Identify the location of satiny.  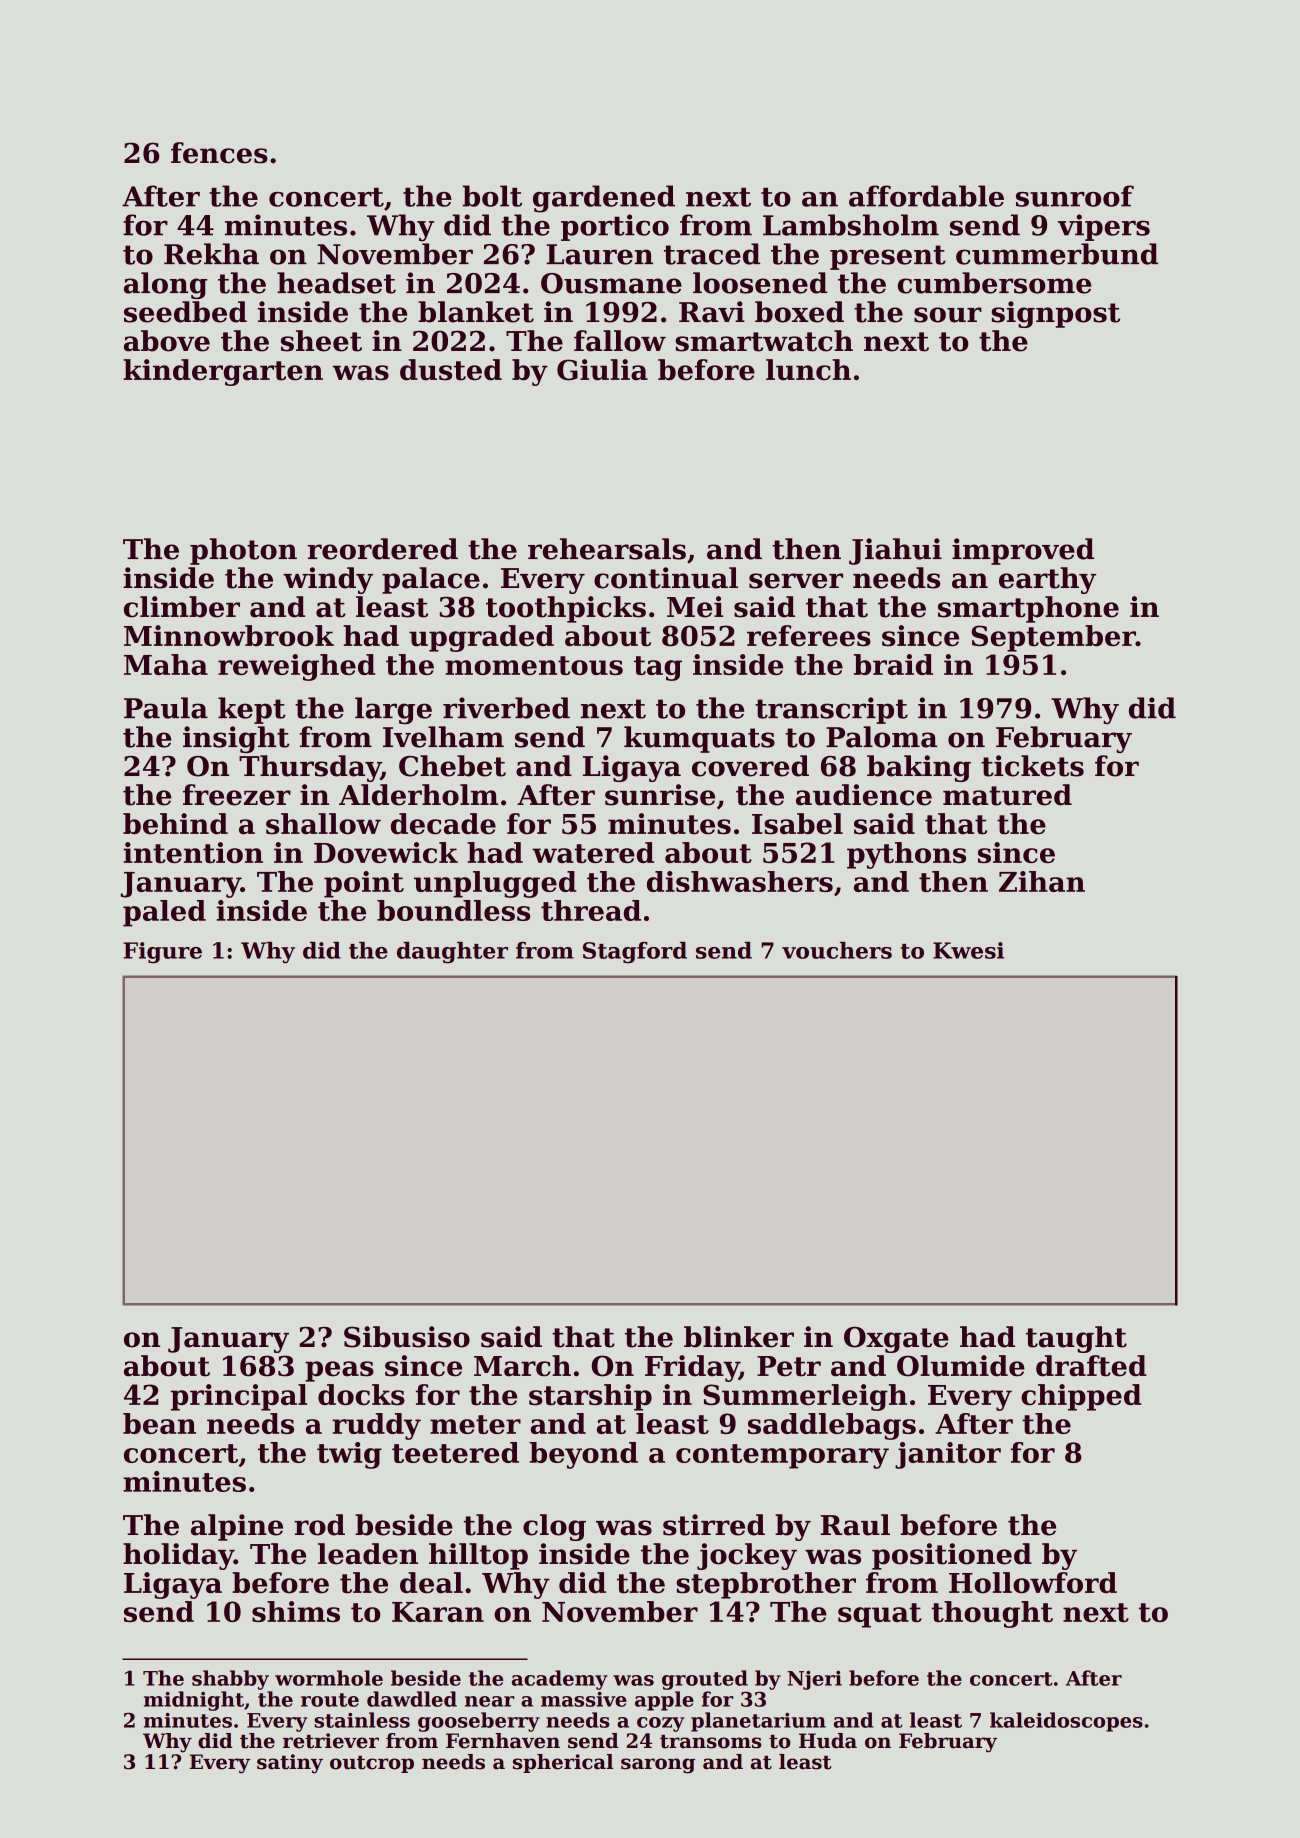
(290, 1764).
